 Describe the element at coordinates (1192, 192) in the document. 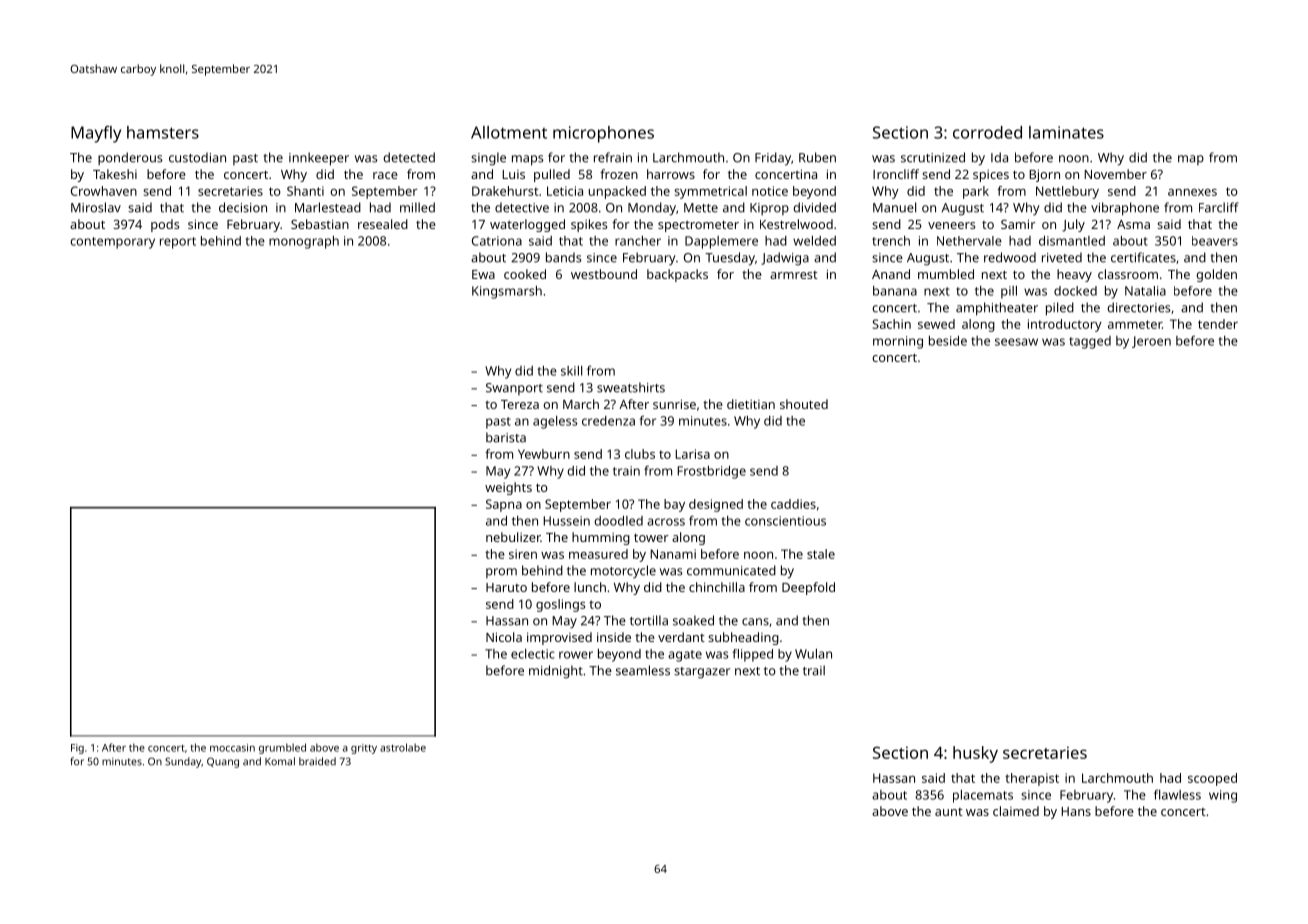

I see `annexes` at that location.
